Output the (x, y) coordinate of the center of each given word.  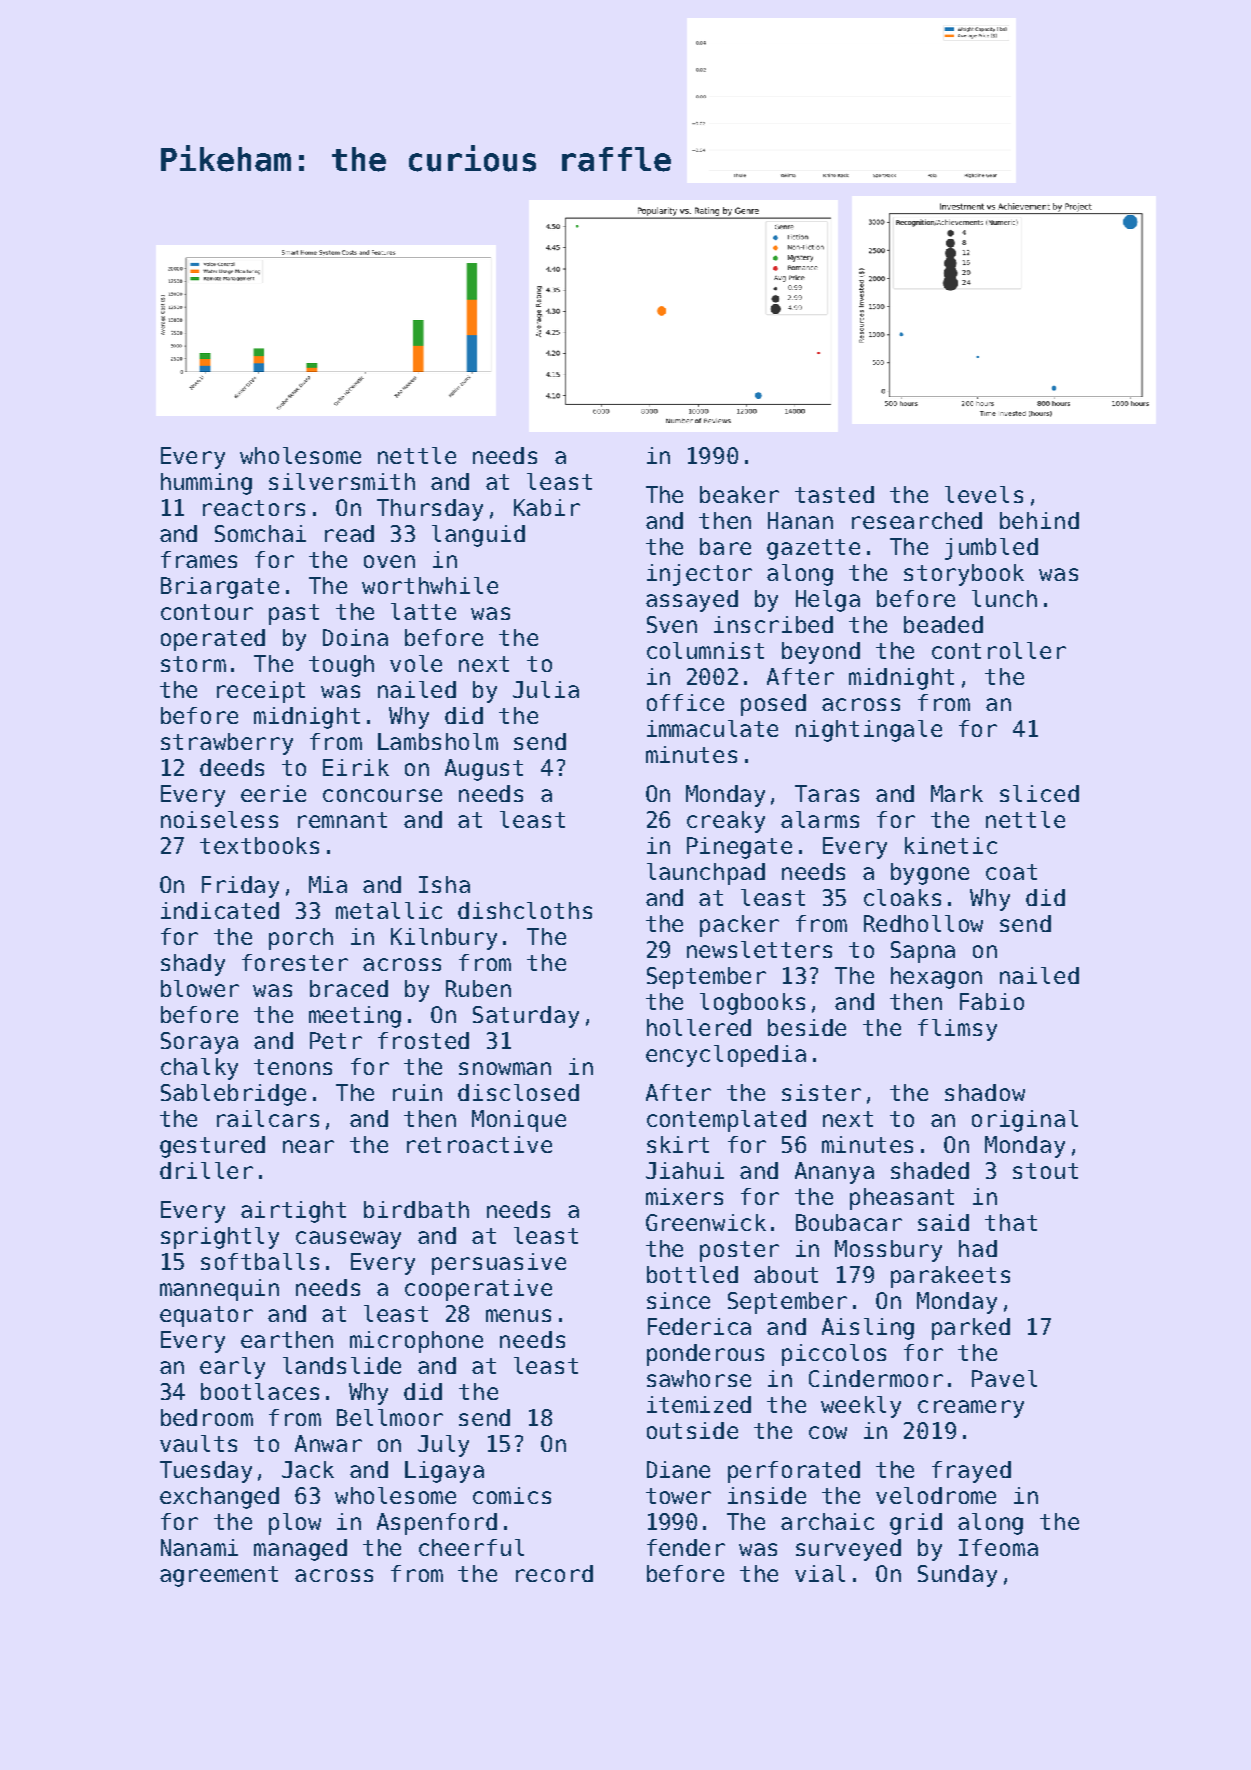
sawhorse (699, 1378)
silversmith (342, 481)
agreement (219, 1576)
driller (206, 1170)
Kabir (547, 507)
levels (984, 494)
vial (820, 1573)
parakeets (950, 1277)
